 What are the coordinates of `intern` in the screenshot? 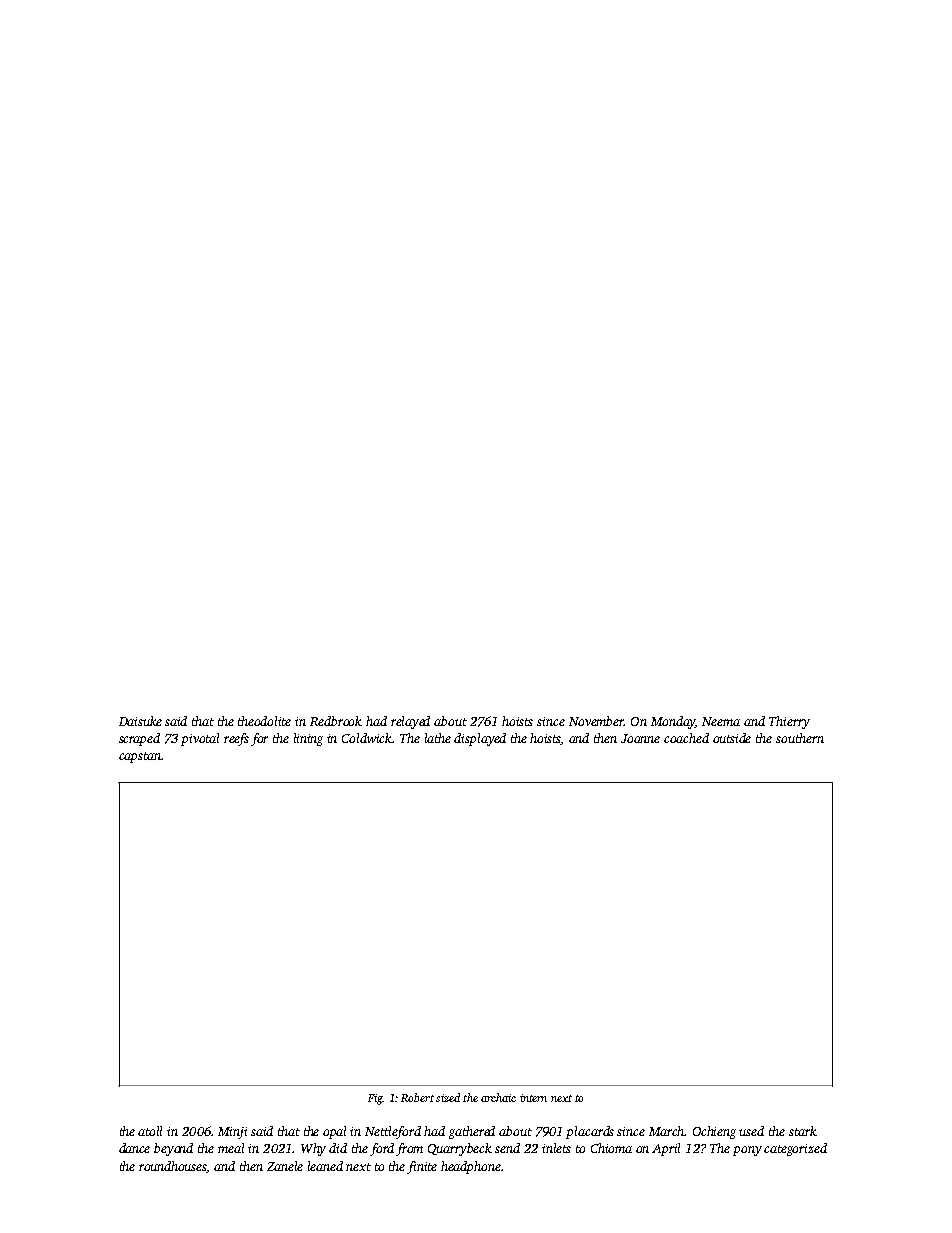 It's located at (533, 1098).
